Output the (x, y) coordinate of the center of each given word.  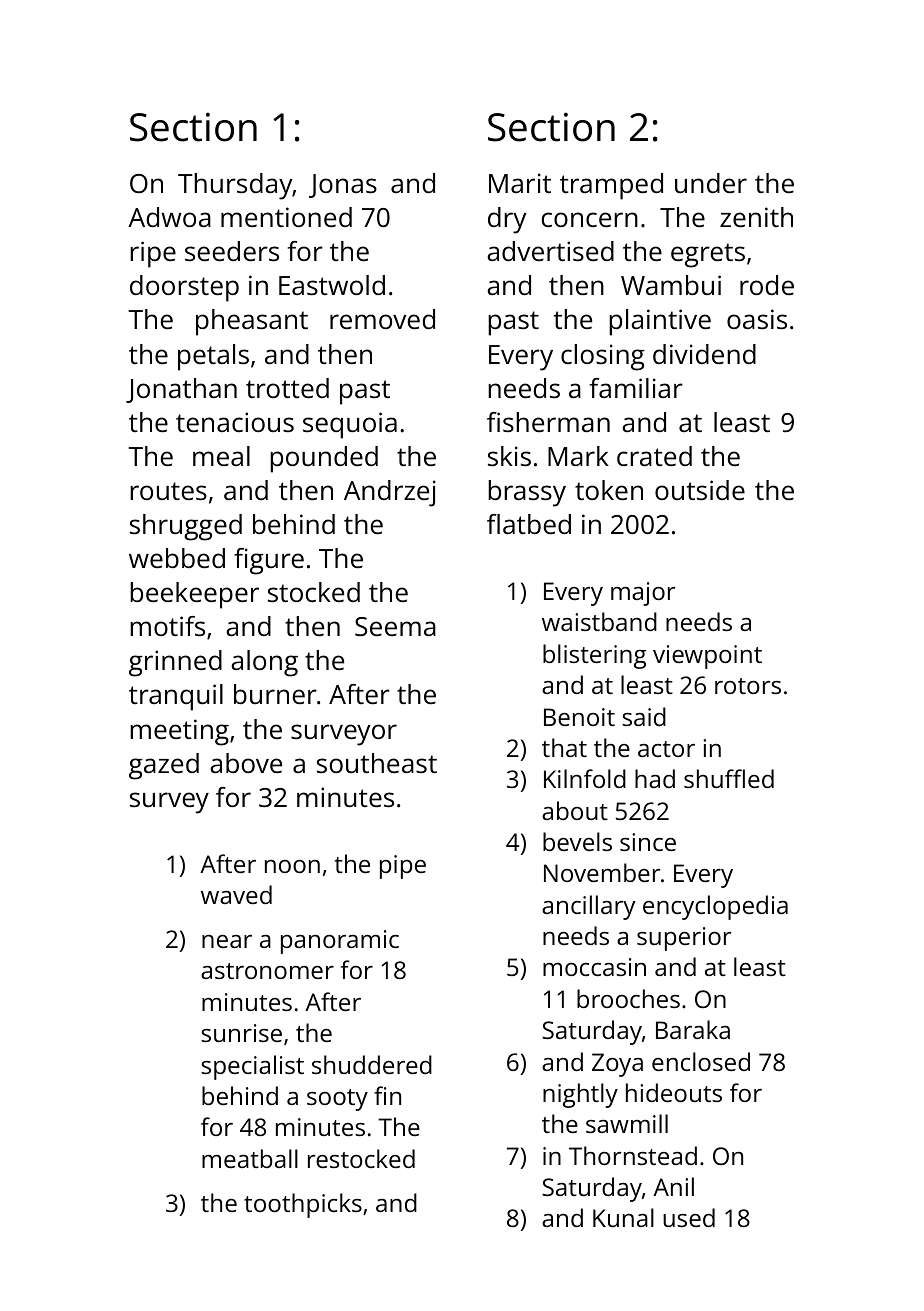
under (711, 183)
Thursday (235, 186)
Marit (520, 183)
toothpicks (303, 1205)
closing (603, 357)
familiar (636, 388)
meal (221, 456)
